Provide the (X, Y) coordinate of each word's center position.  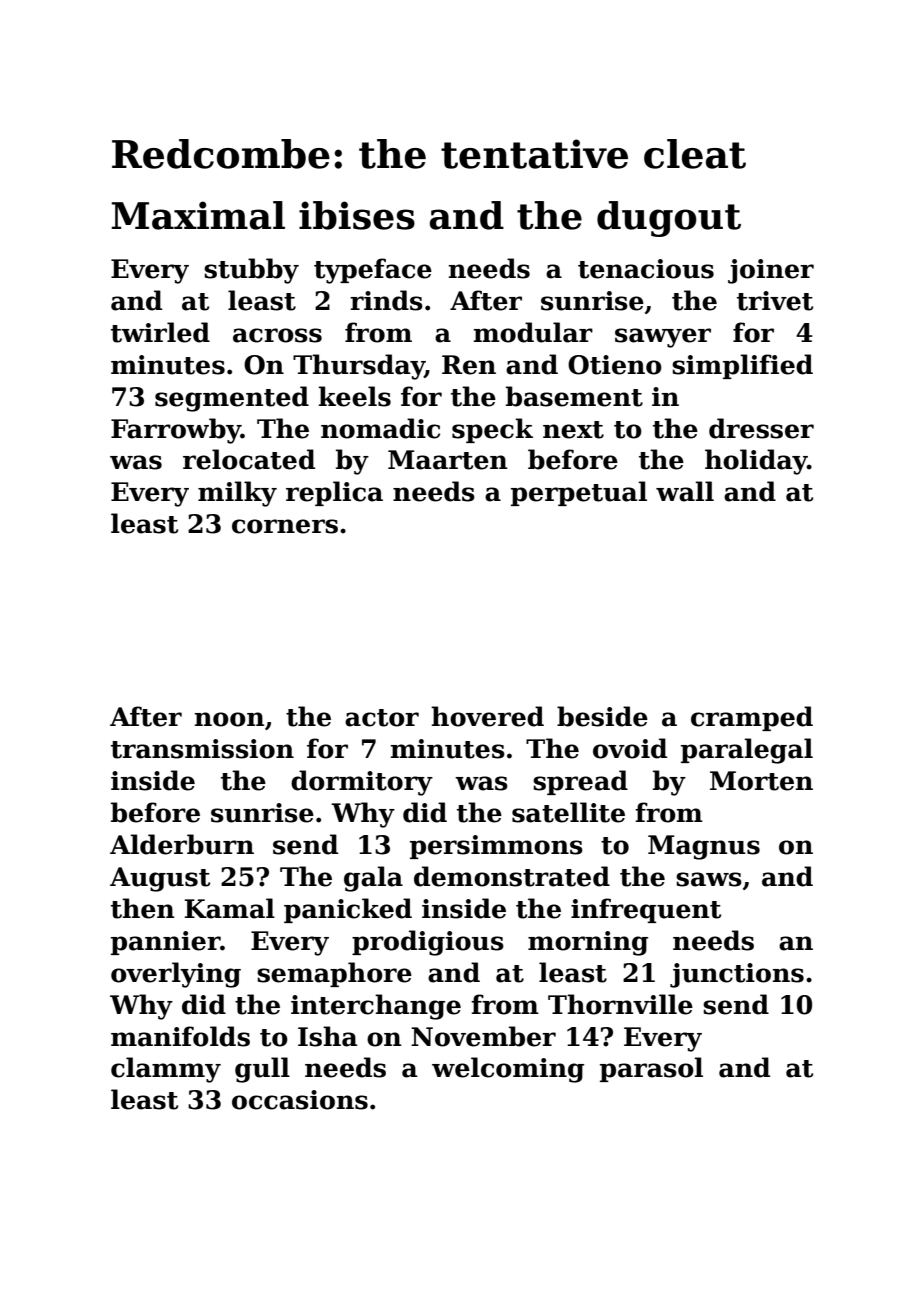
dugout (669, 219)
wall (685, 491)
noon (230, 719)
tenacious (646, 269)
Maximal (198, 215)
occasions (300, 1100)
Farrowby (176, 431)
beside (602, 716)
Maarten (448, 460)
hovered (487, 716)
